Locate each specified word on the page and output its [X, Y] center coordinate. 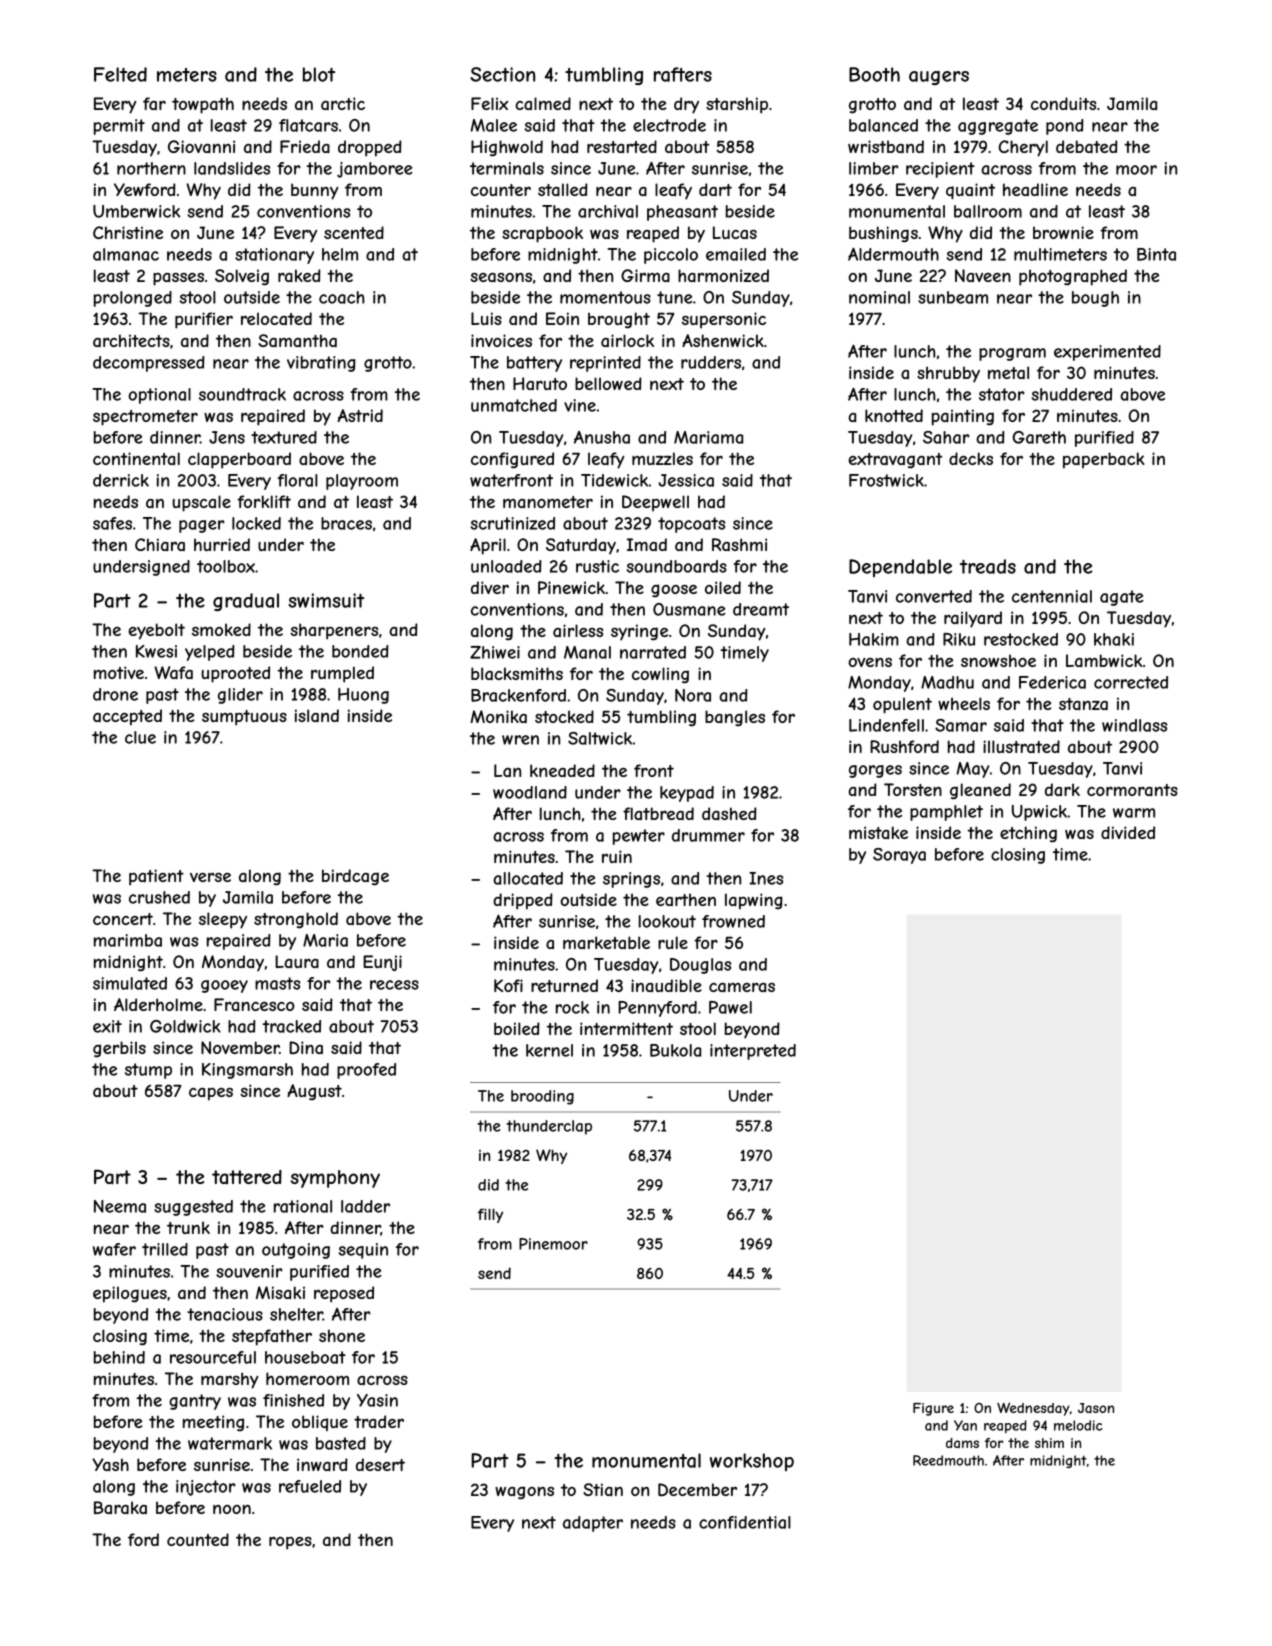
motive [119, 672]
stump [148, 1071]
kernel [549, 1050]
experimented [1107, 353]
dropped [370, 148]
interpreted [753, 1052]
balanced [883, 125]
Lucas [735, 232]
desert [380, 1464]
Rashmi [739, 544]
